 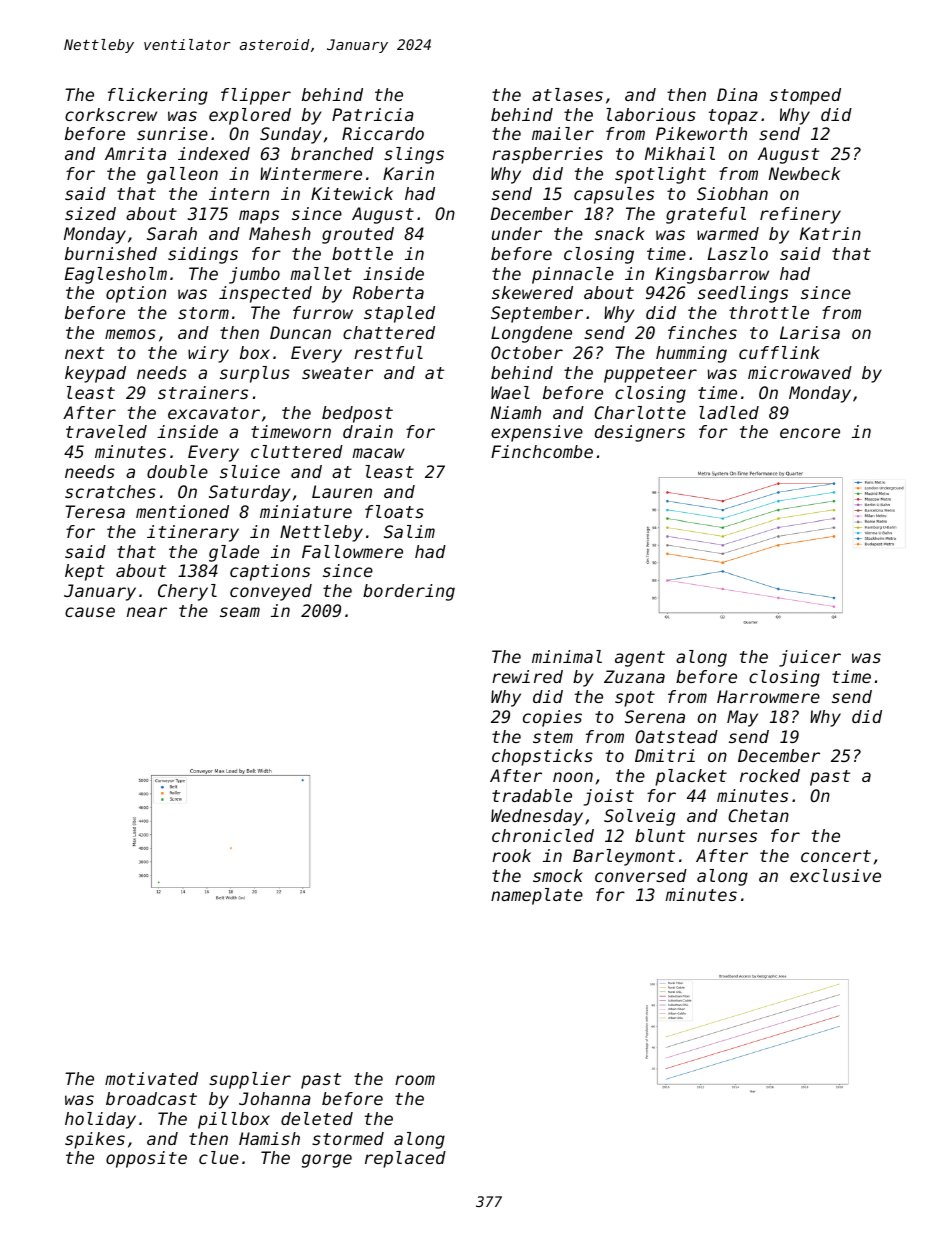 I want to click on itinerary, so click(x=193, y=533).
